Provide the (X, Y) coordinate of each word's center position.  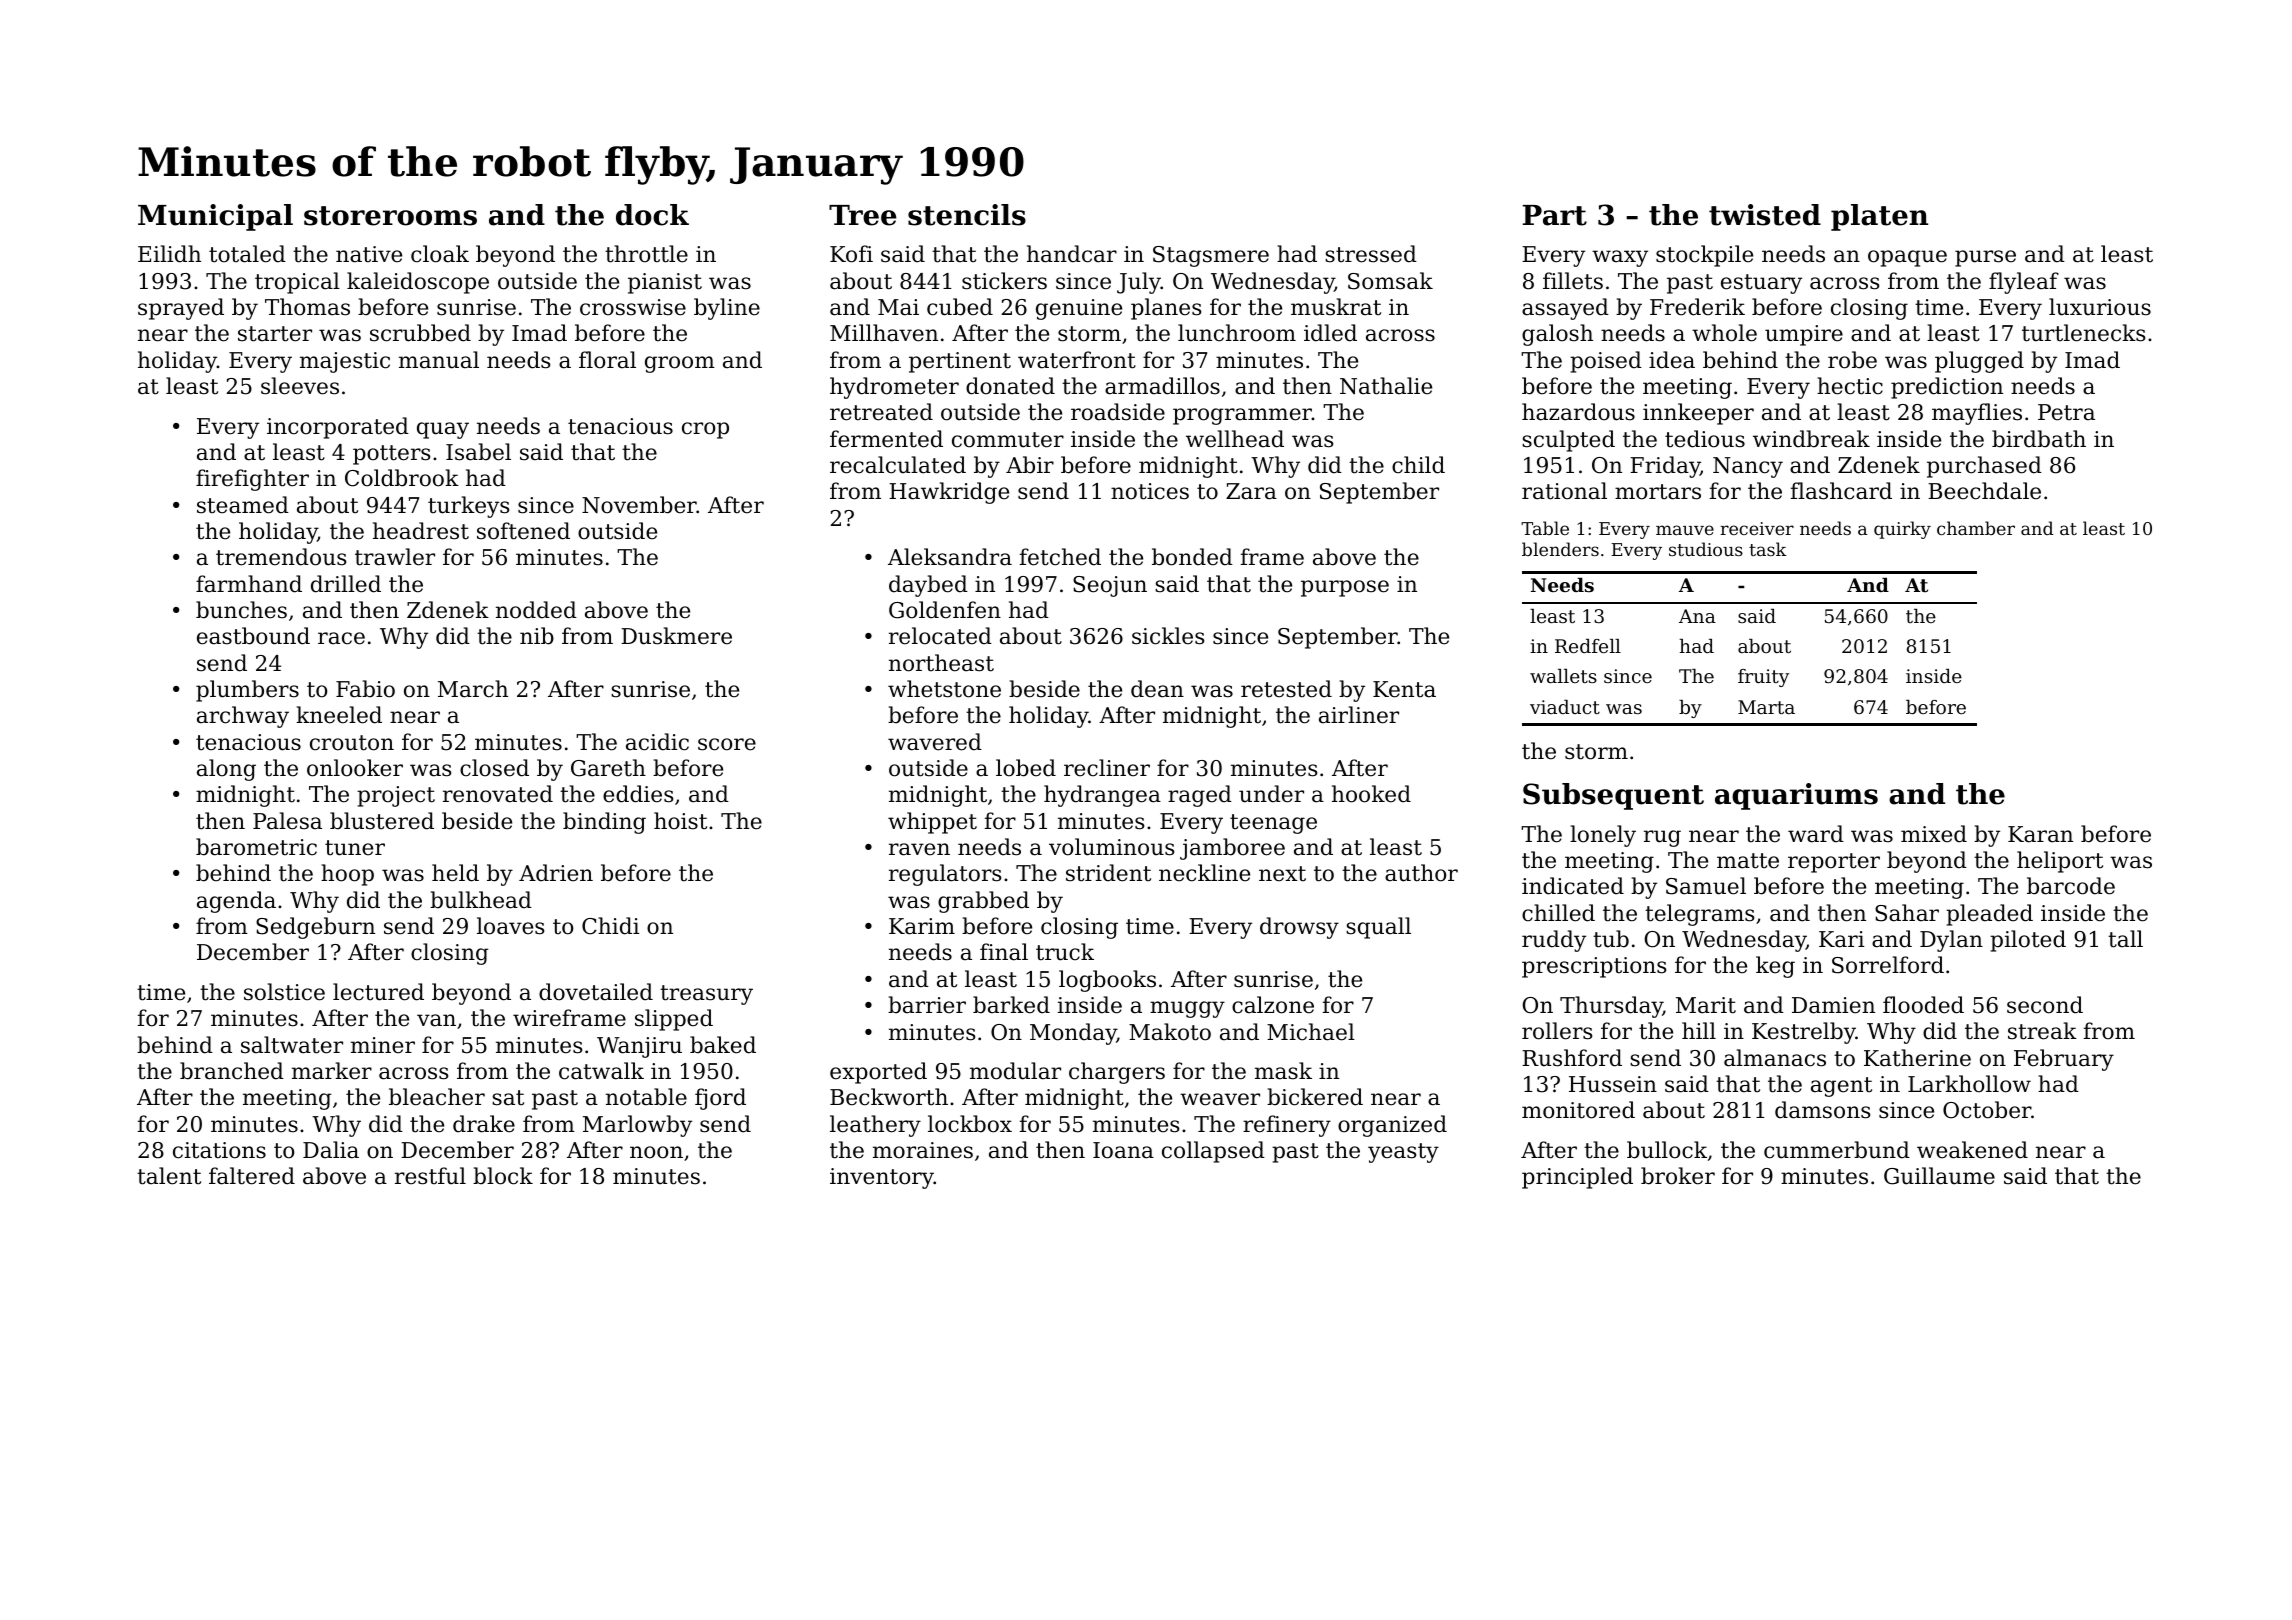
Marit (1706, 1005)
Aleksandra (950, 557)
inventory (882, 1178)
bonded (1192, 557)
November (639, 505)
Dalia (331, 1150)
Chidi (610, 926)
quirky (1902, 530)
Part (1555, 215)
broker (1678, 1176)
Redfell (1588, 646)
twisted (1765, 215)
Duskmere (676, 636)
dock (652, 215)
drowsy (1299, 928)
